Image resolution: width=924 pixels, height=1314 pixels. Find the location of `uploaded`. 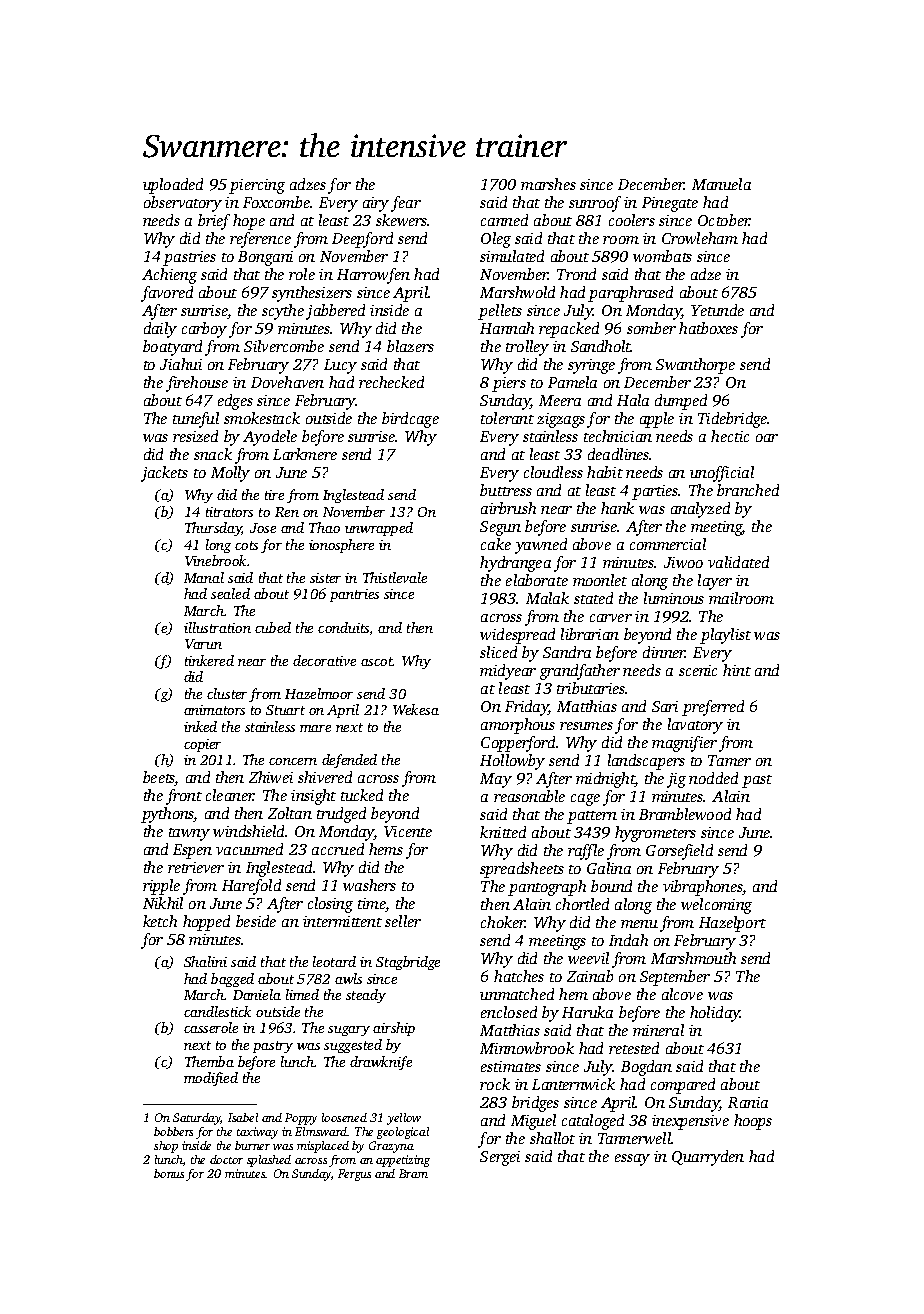

uploaded is located at coordinates (173, 186).
